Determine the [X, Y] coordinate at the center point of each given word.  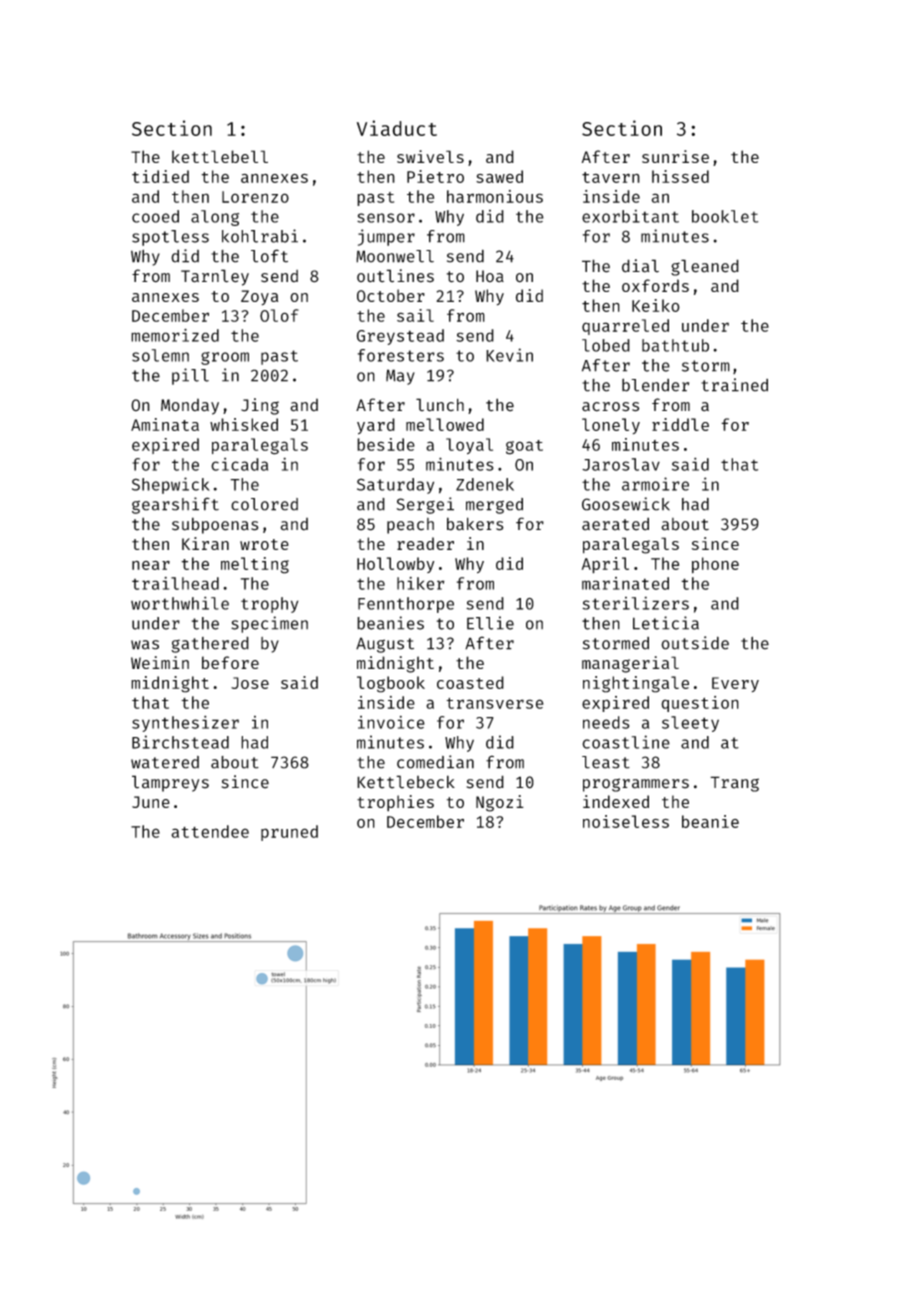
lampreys [170, 783]
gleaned [705, 267]
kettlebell [220, 156]
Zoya [259, 298]
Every [735, 684]
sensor [386, 218]
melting [255, 565]
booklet [725, 216]
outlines [395, 276]
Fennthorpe [406, 605]
